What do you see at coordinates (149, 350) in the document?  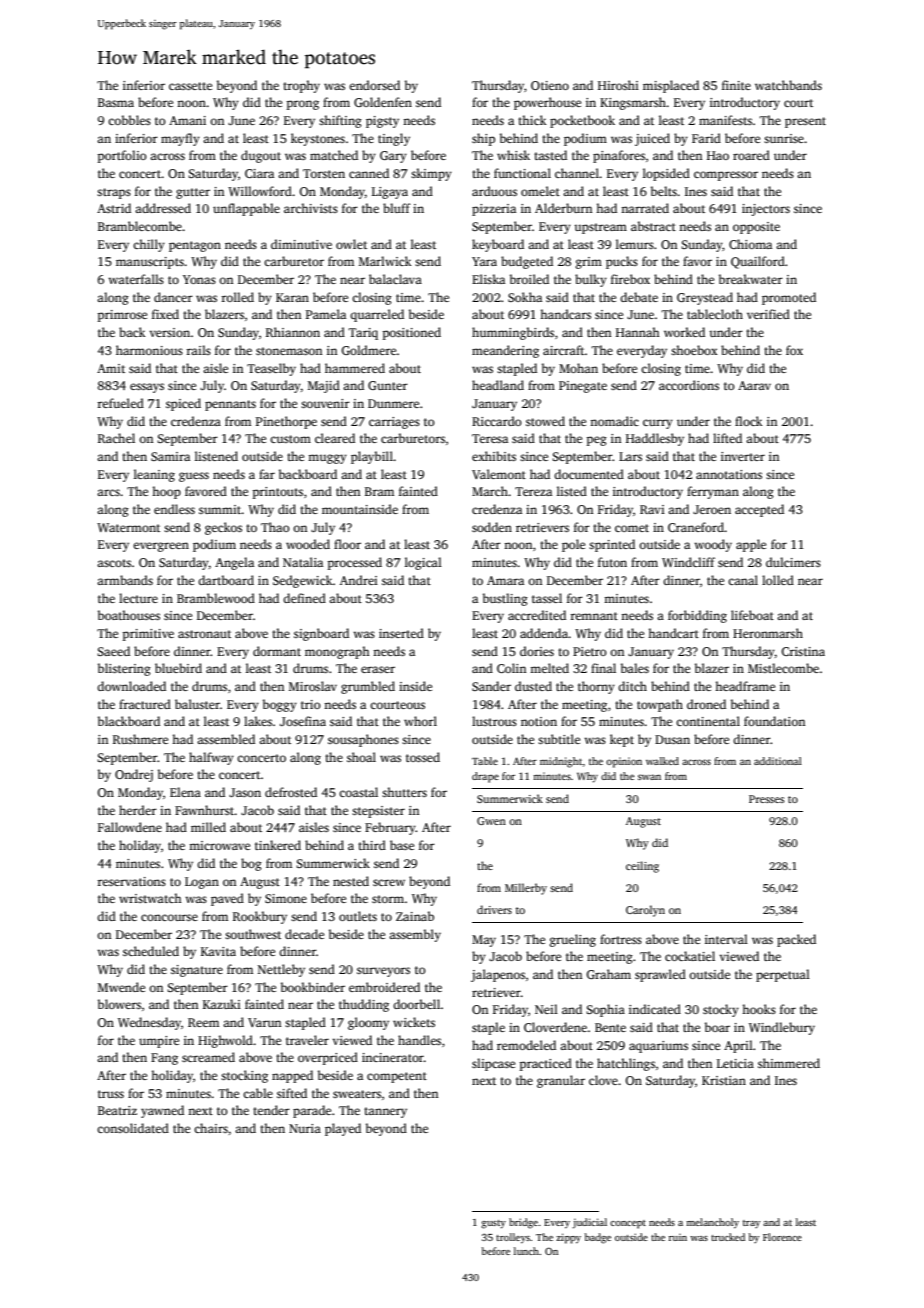 I see `harmonious` at bounding box center [149, 350].
